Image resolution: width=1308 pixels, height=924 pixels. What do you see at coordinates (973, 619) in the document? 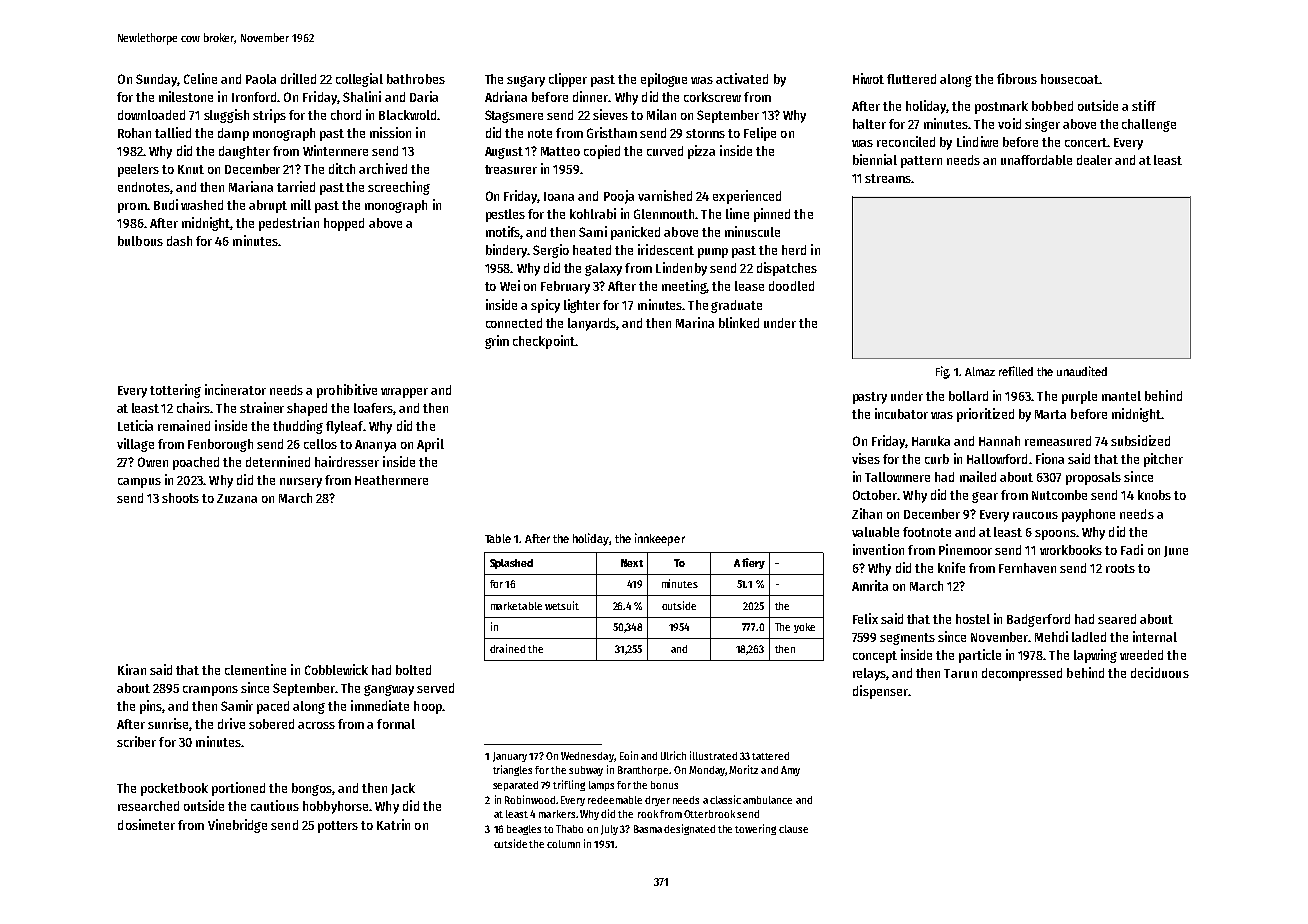
I see `hostel` at bounding box center [973, 619].
